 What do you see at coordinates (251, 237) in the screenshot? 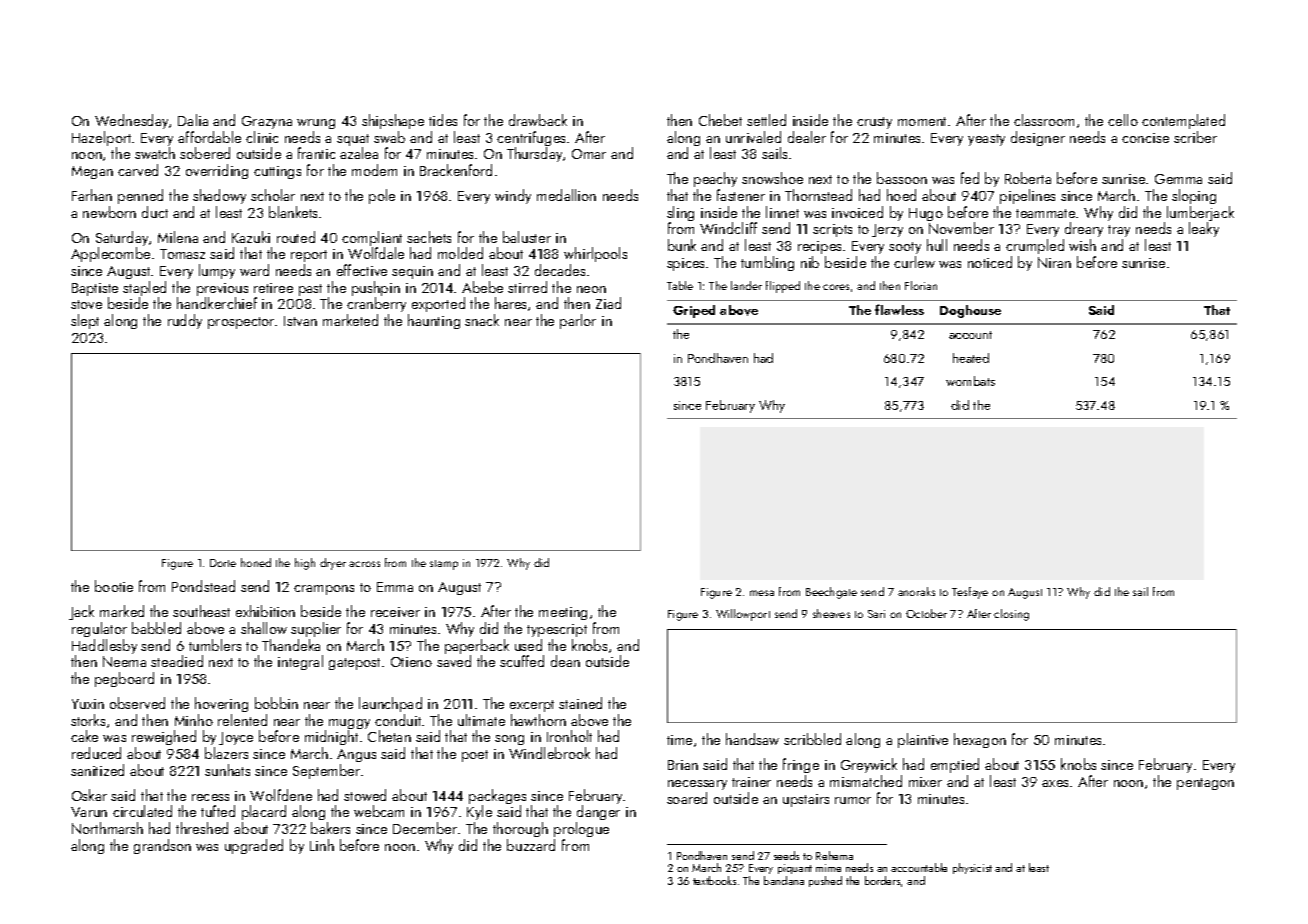
I see `Kazuki` at bounding box center [251, 237].
